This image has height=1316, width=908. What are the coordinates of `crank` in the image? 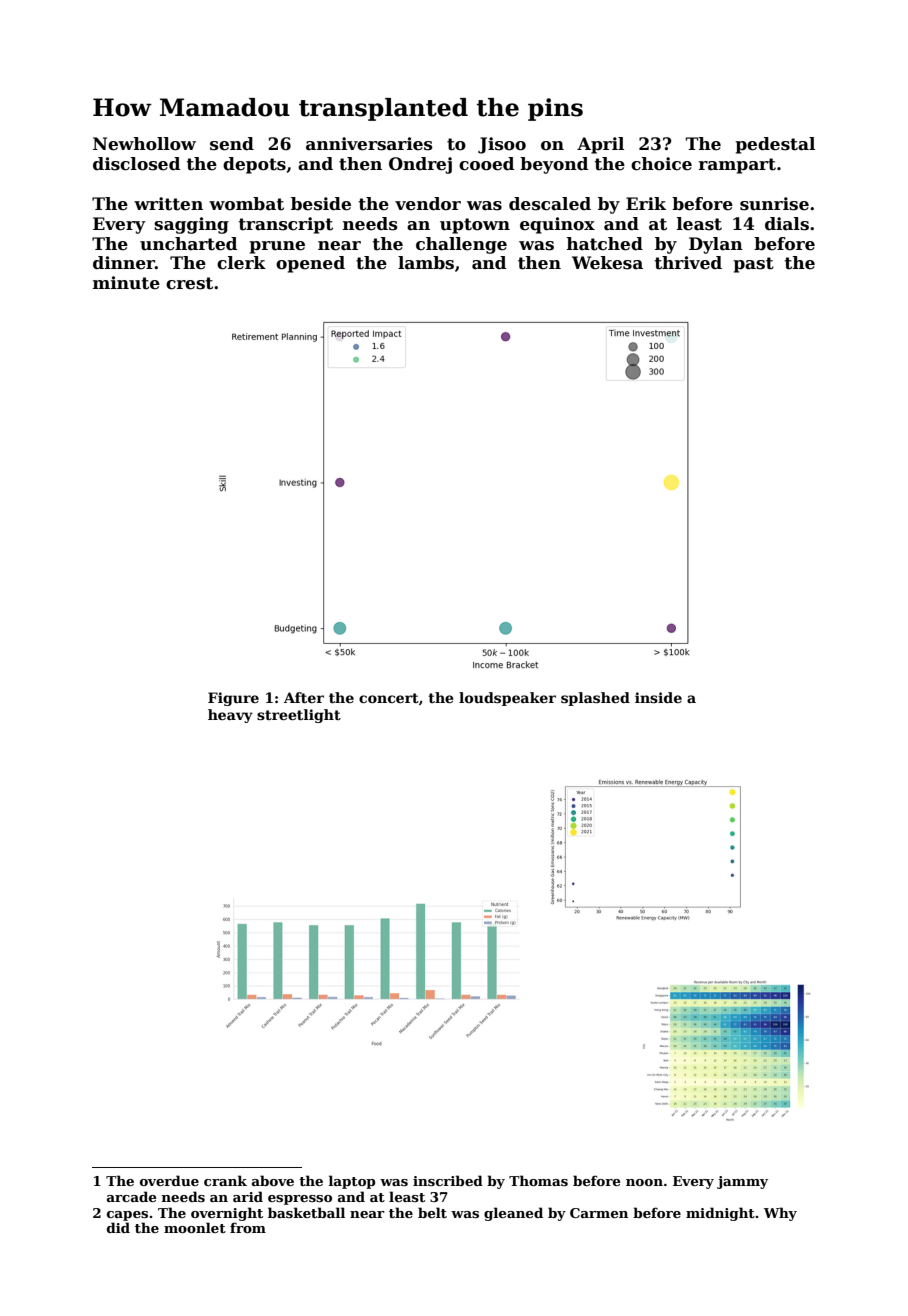 It's located at (225, 1180).
